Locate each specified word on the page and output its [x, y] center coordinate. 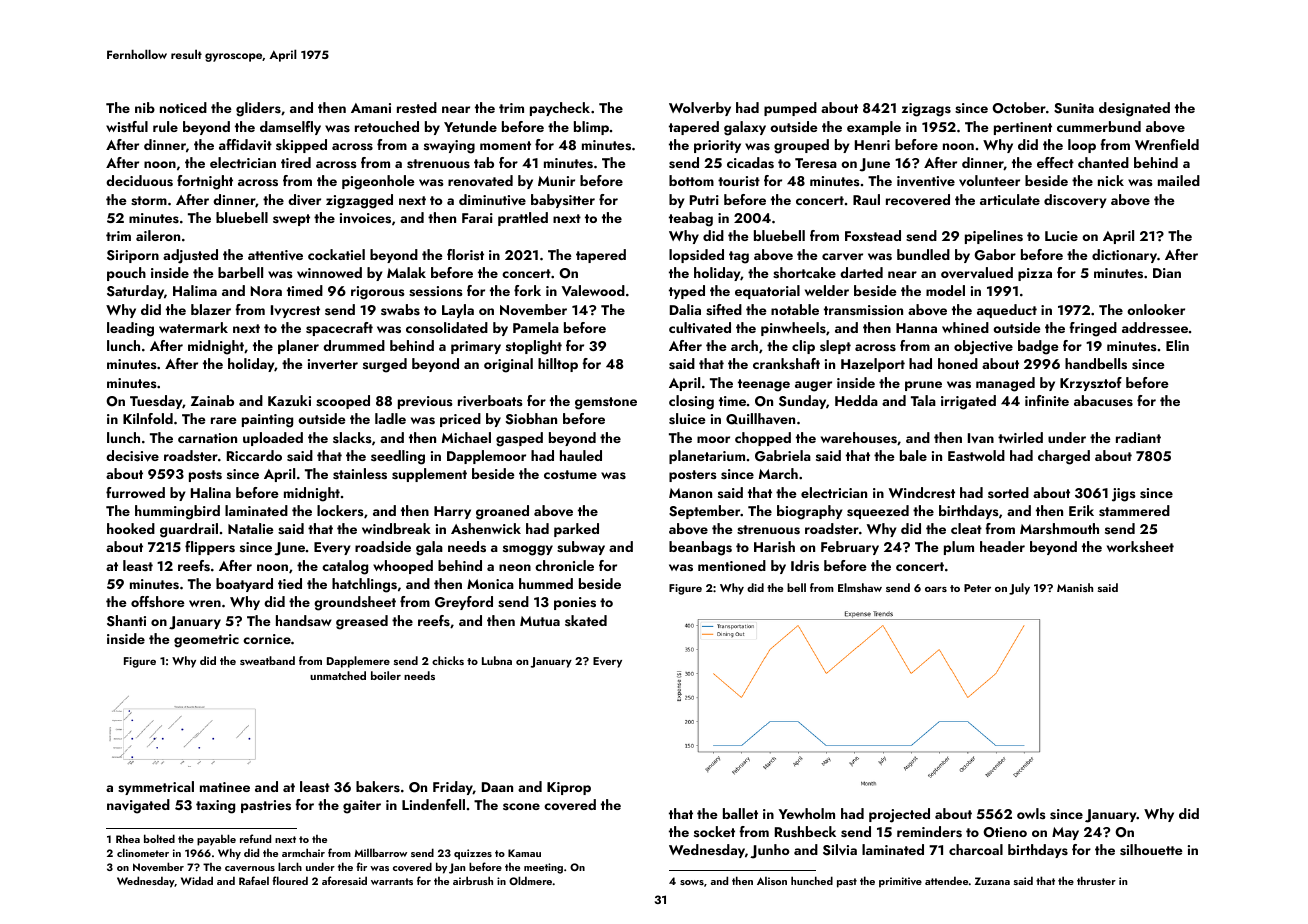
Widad [197, 880]
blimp [591, 128]
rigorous [378, 293]
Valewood [593, 290]
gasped [519, 439]
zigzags [926, 110]
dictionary [1124, 256]
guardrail [189, 530]
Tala [923, 400]
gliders [258, 109]
